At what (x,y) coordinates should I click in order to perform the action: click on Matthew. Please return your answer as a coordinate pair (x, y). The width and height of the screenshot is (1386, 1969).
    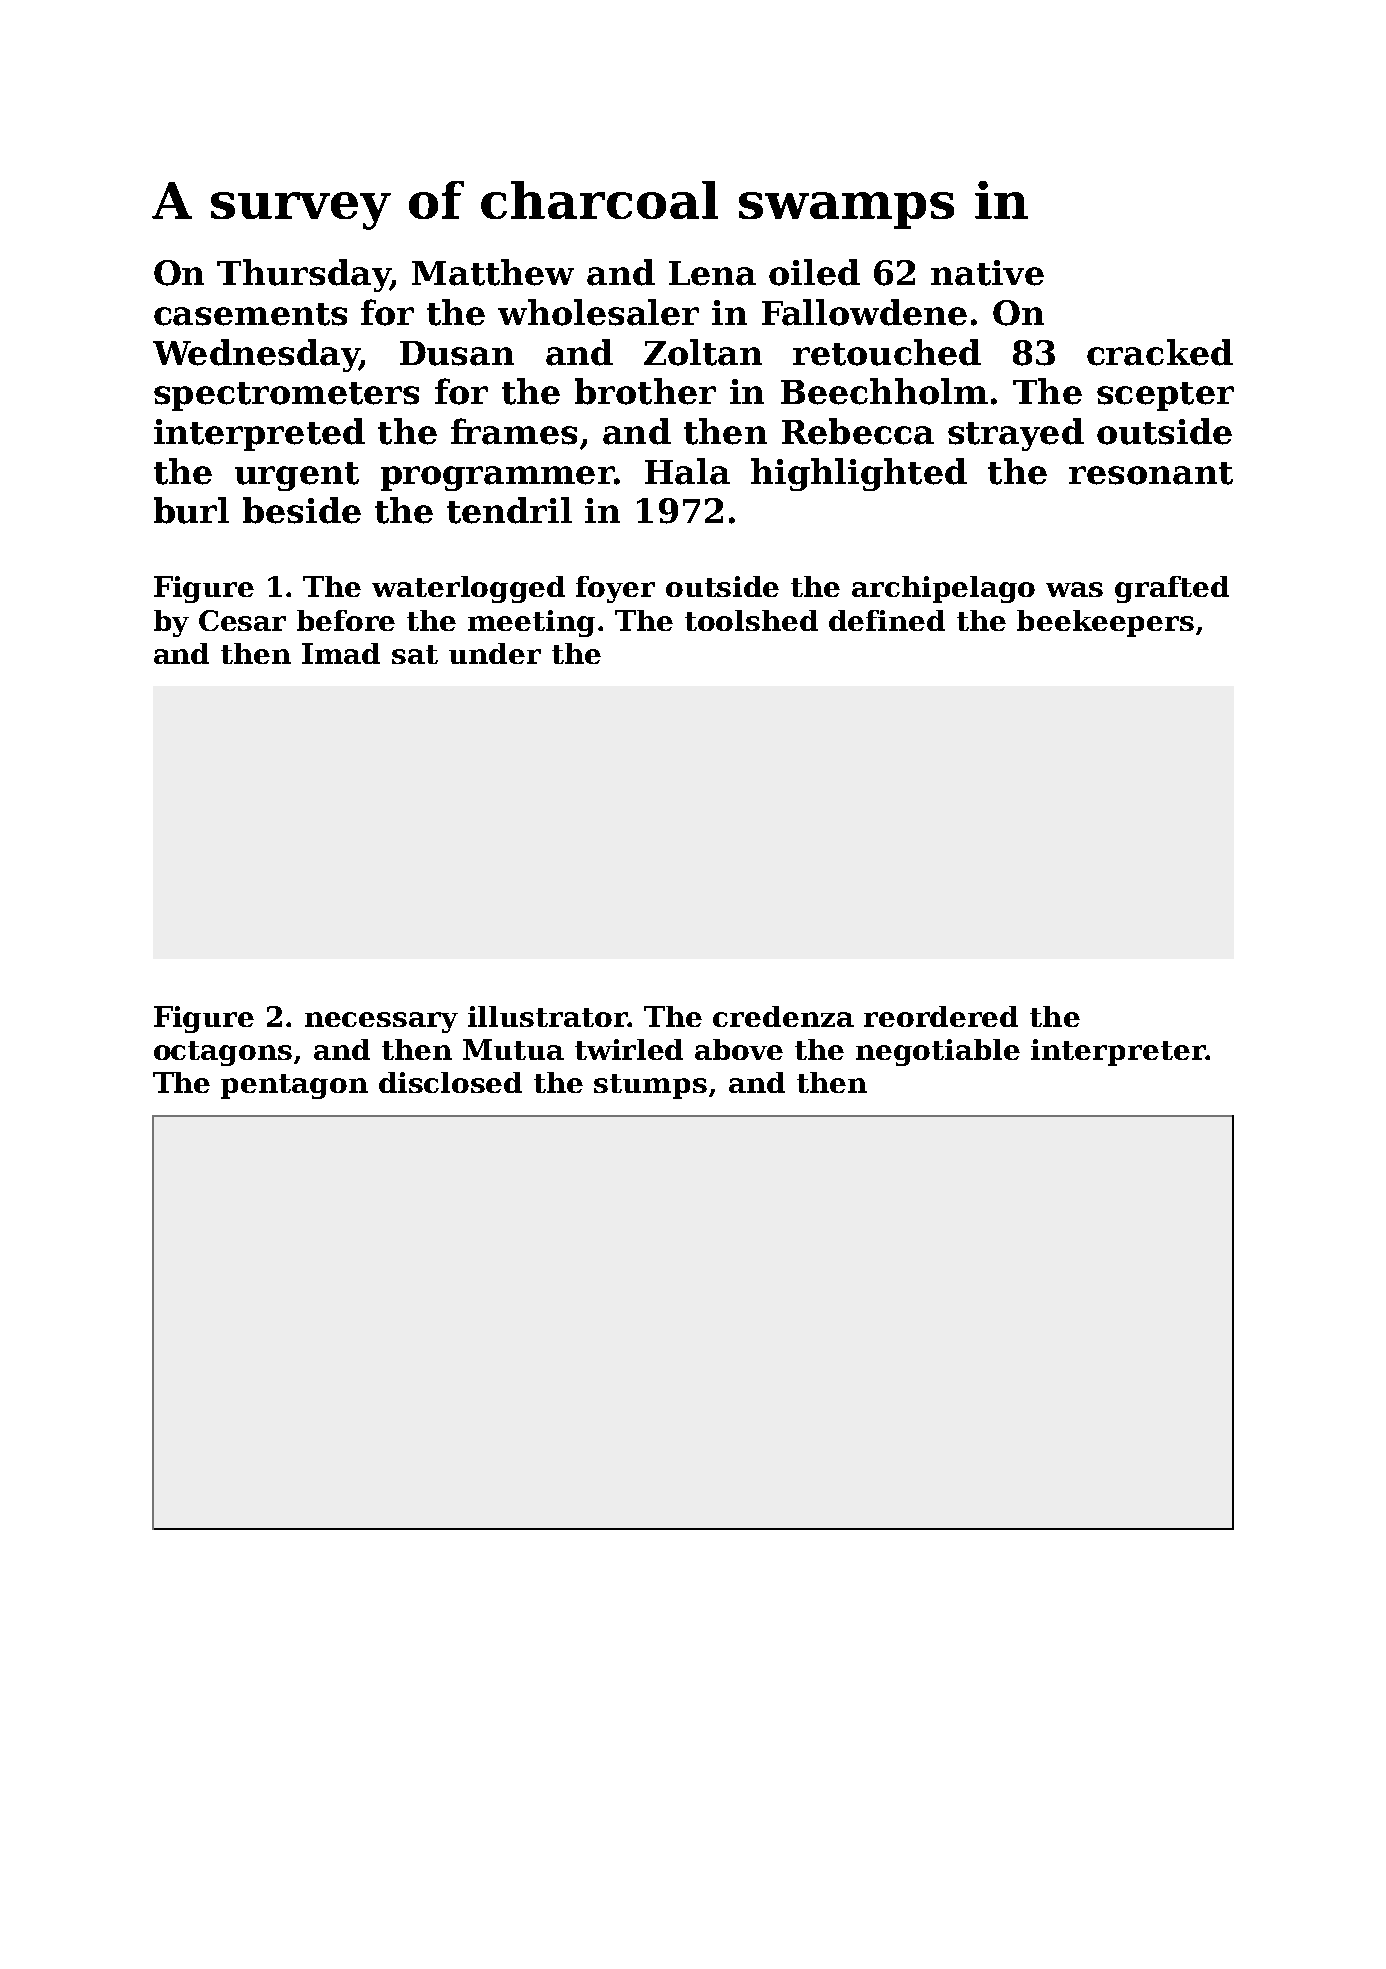
    Looking at the image, I should click on (493, 272).
